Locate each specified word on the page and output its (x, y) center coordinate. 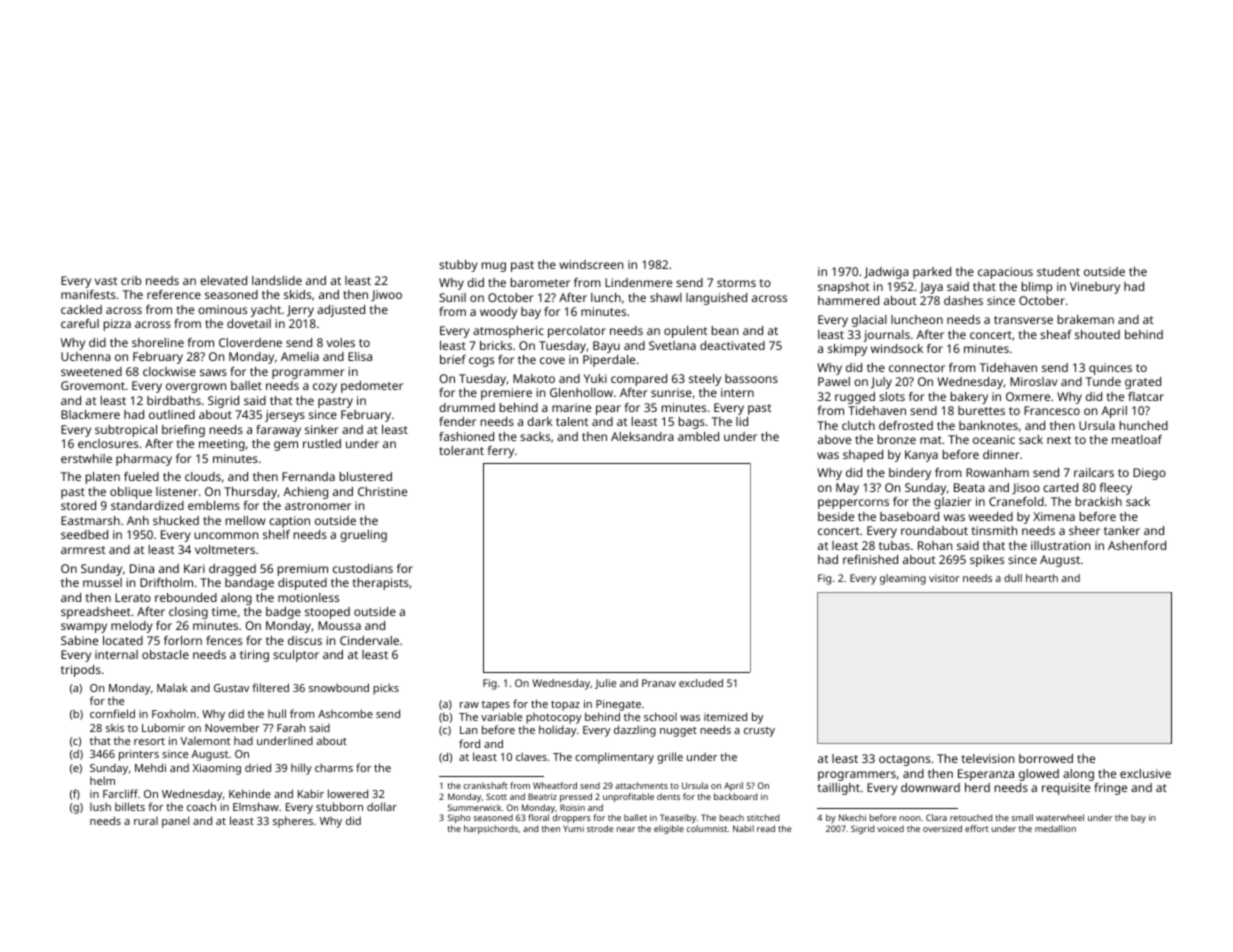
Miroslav (1034, 381)
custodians (363, 568)
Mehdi (150, 767)
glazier (953, 503)
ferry (501, 452)
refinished (870, 559)
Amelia (300, 356)
